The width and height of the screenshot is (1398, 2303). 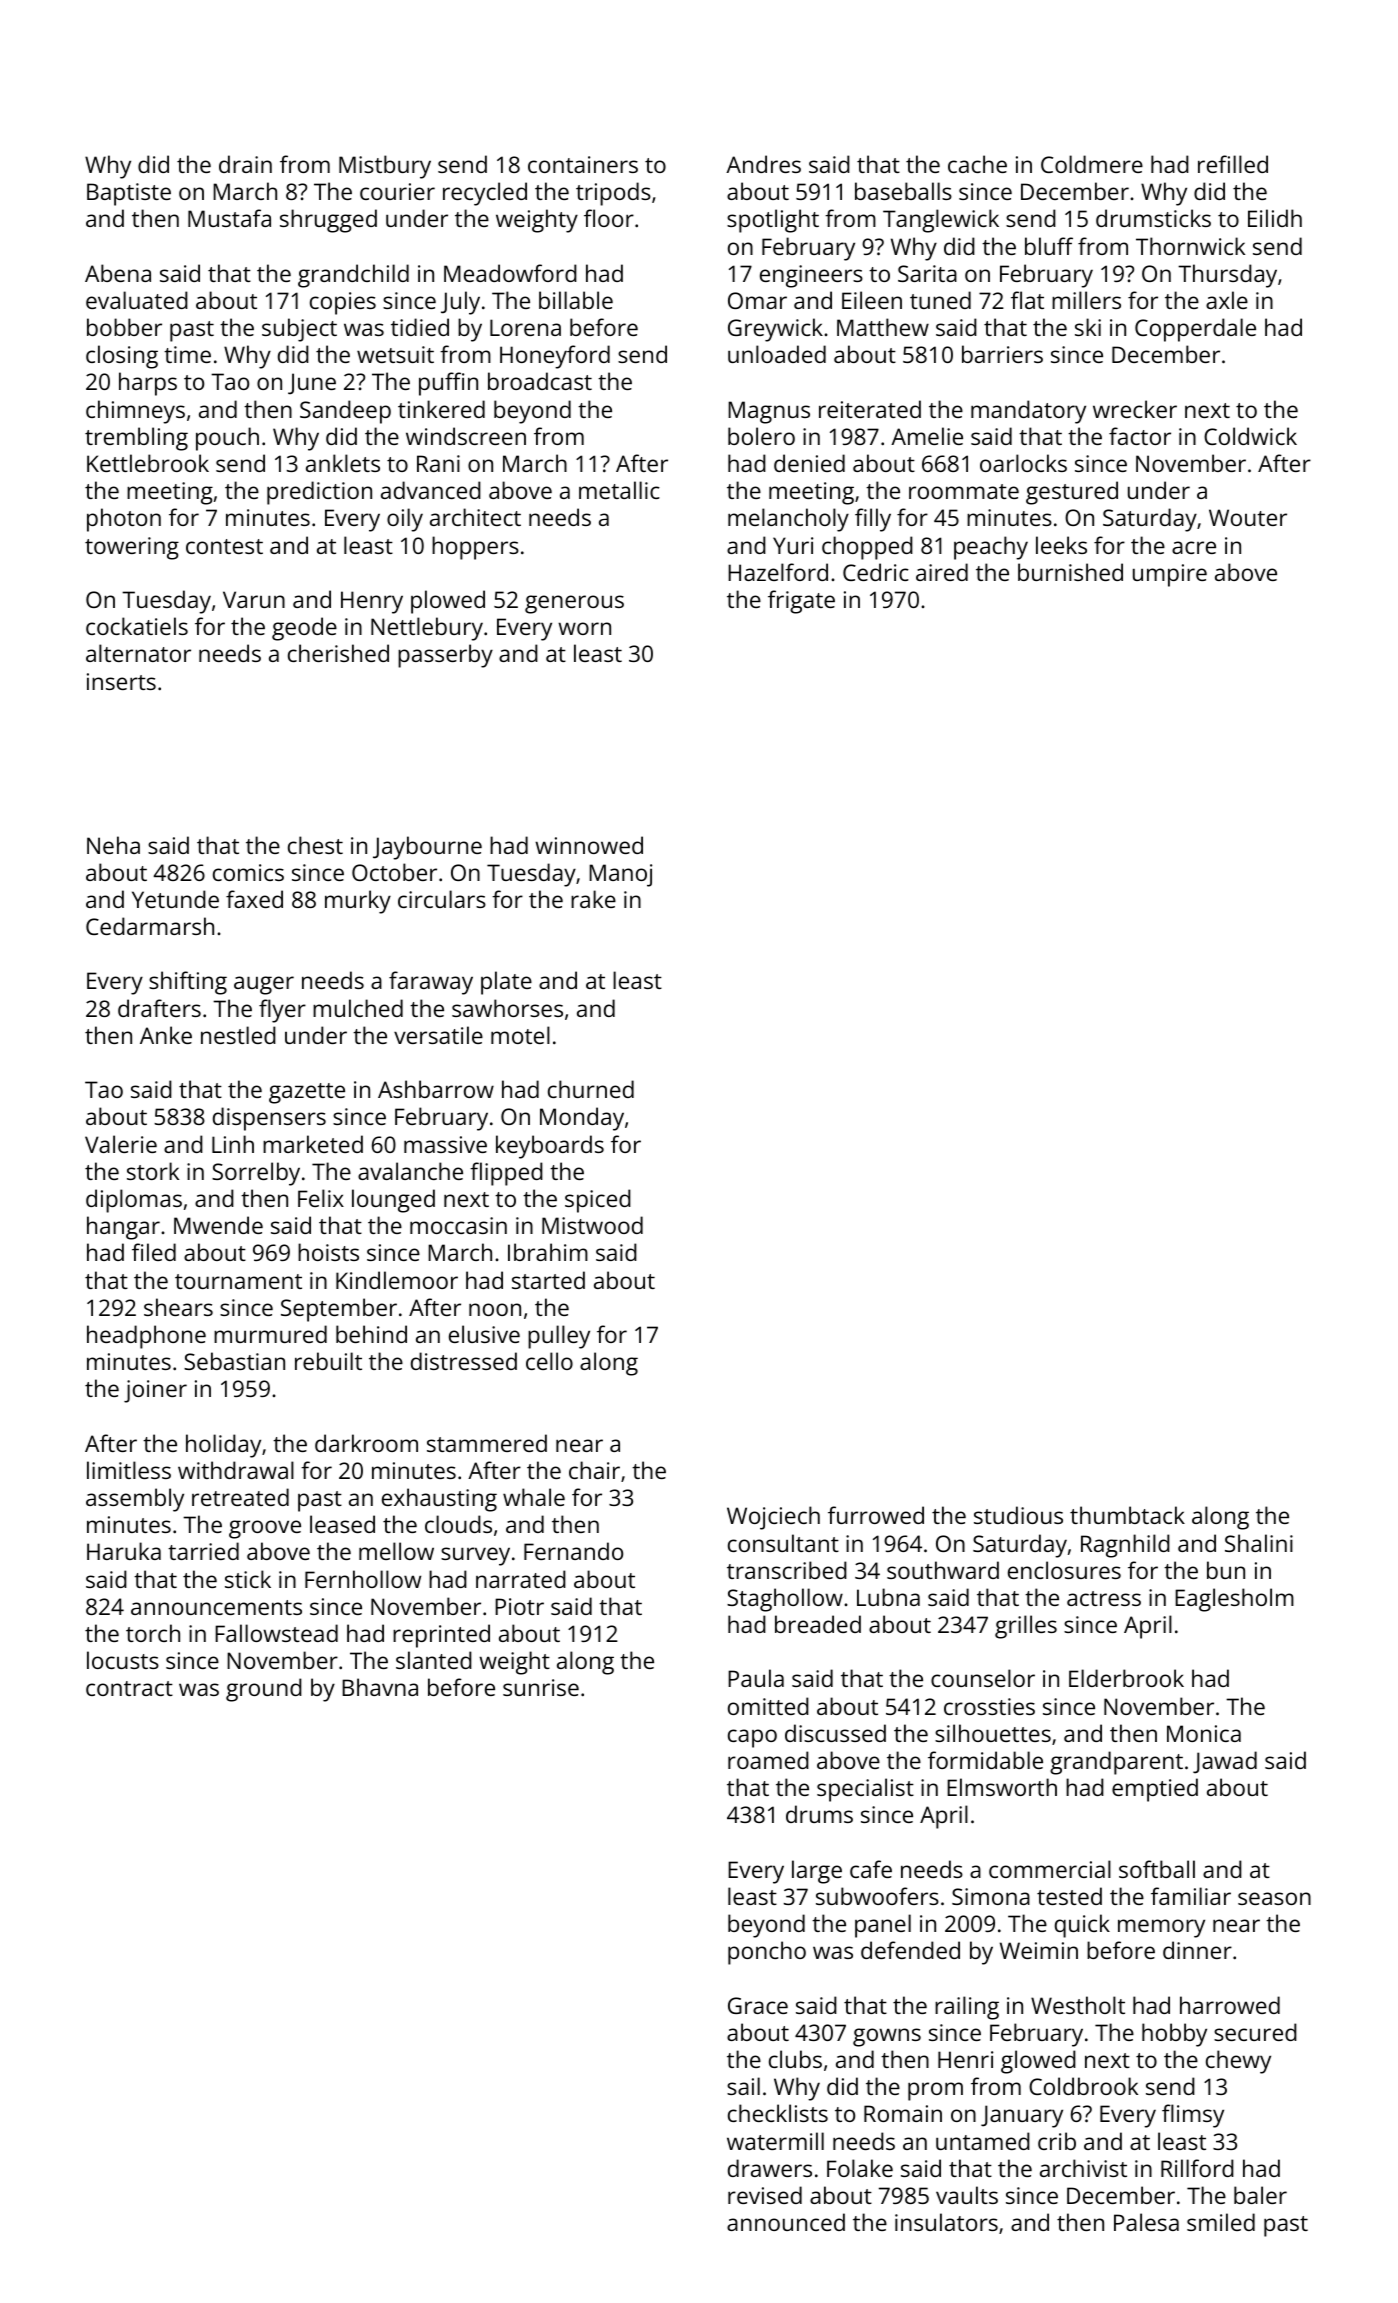 I want to click on melancholy, so click(x=788, y=520).
